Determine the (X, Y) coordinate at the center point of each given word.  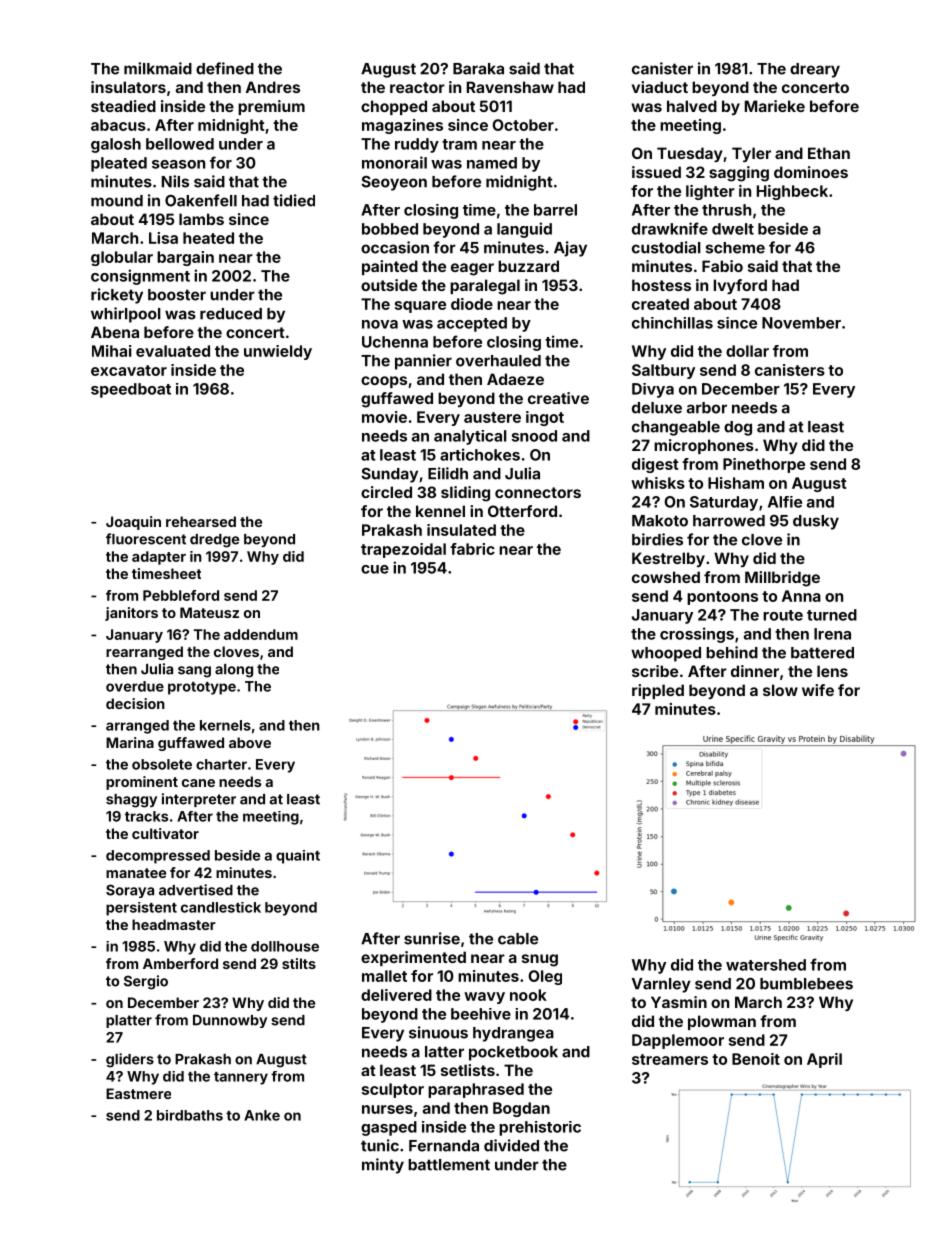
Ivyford (740, 286)
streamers (670, 1059)
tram (459, 144)
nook (528, 995)
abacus (118, 125)
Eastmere (138, 1093)
